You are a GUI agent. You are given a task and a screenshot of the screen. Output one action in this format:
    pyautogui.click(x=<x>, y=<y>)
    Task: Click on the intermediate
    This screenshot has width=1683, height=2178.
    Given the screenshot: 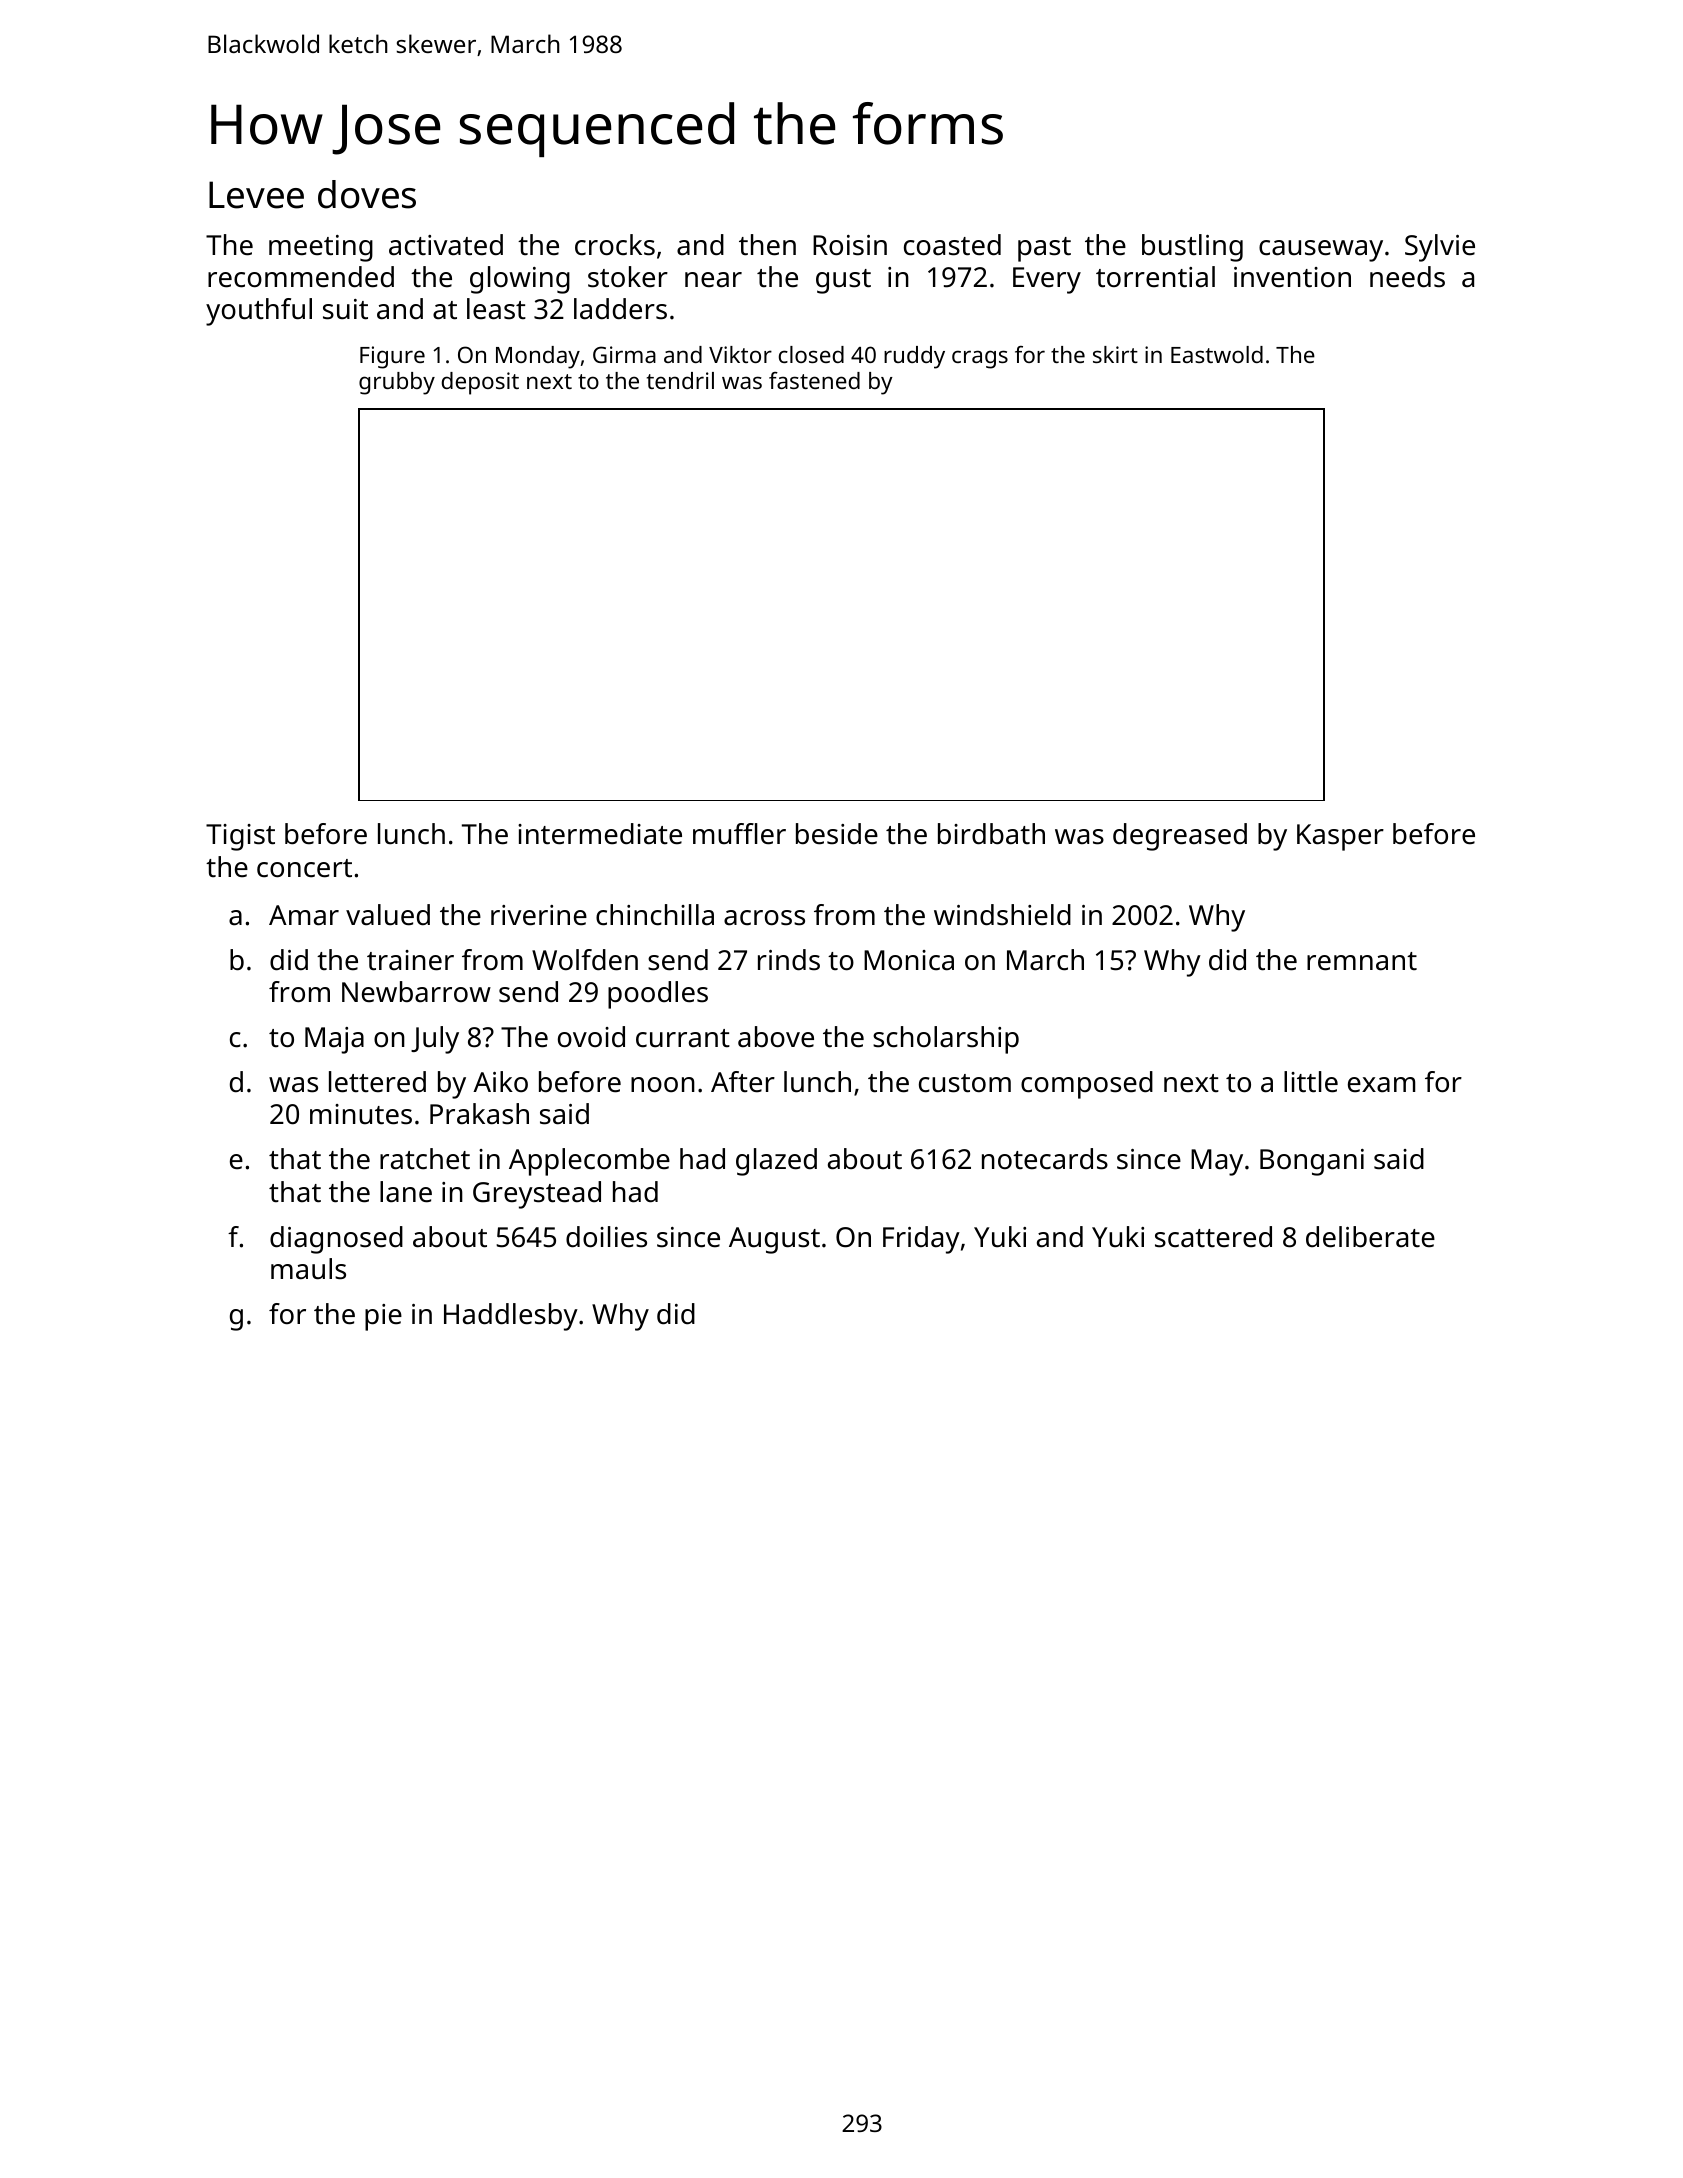 What is the action you would take?
    pyautogui.click(x=600, y=834)
